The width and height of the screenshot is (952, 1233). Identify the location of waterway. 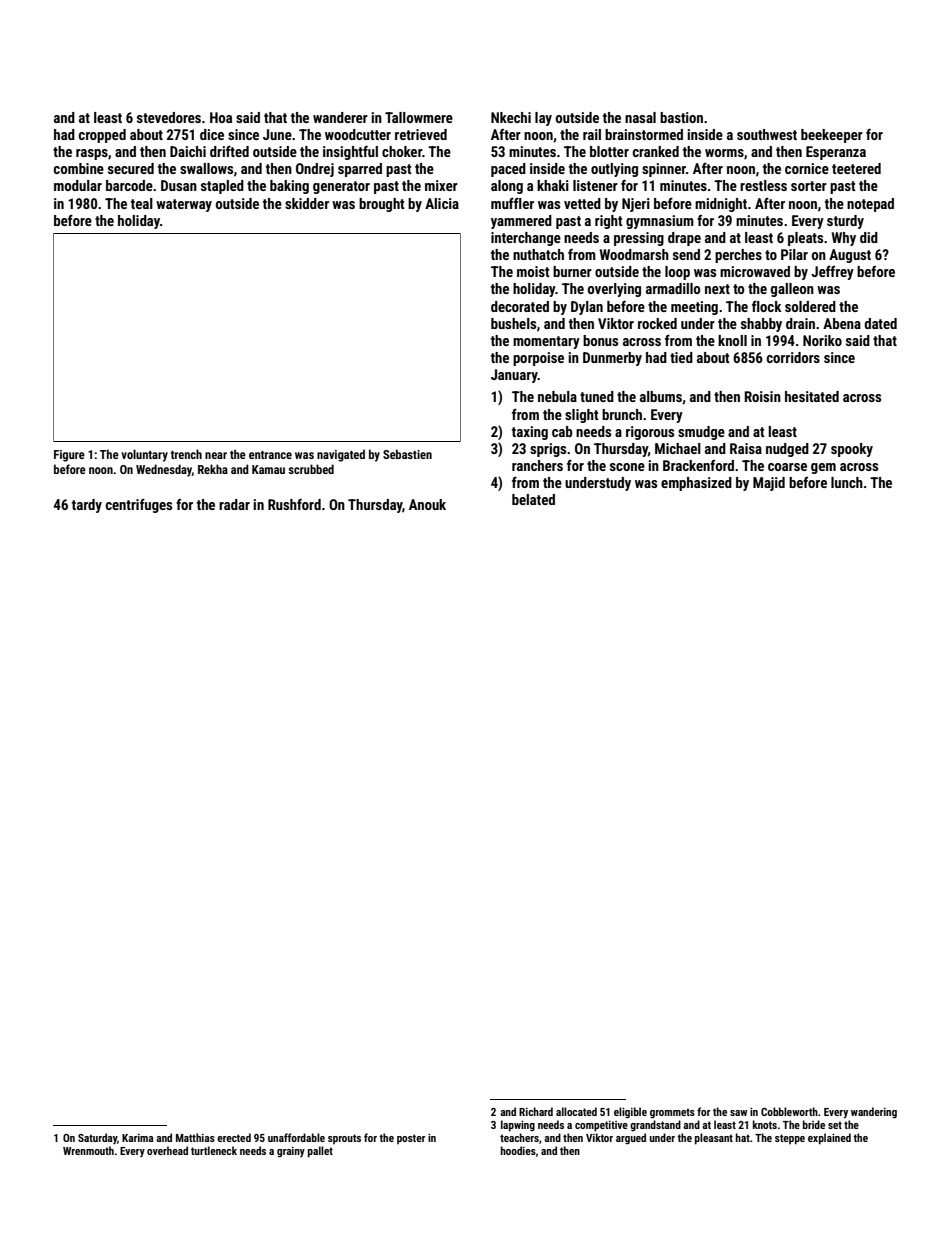
(184, 205).
